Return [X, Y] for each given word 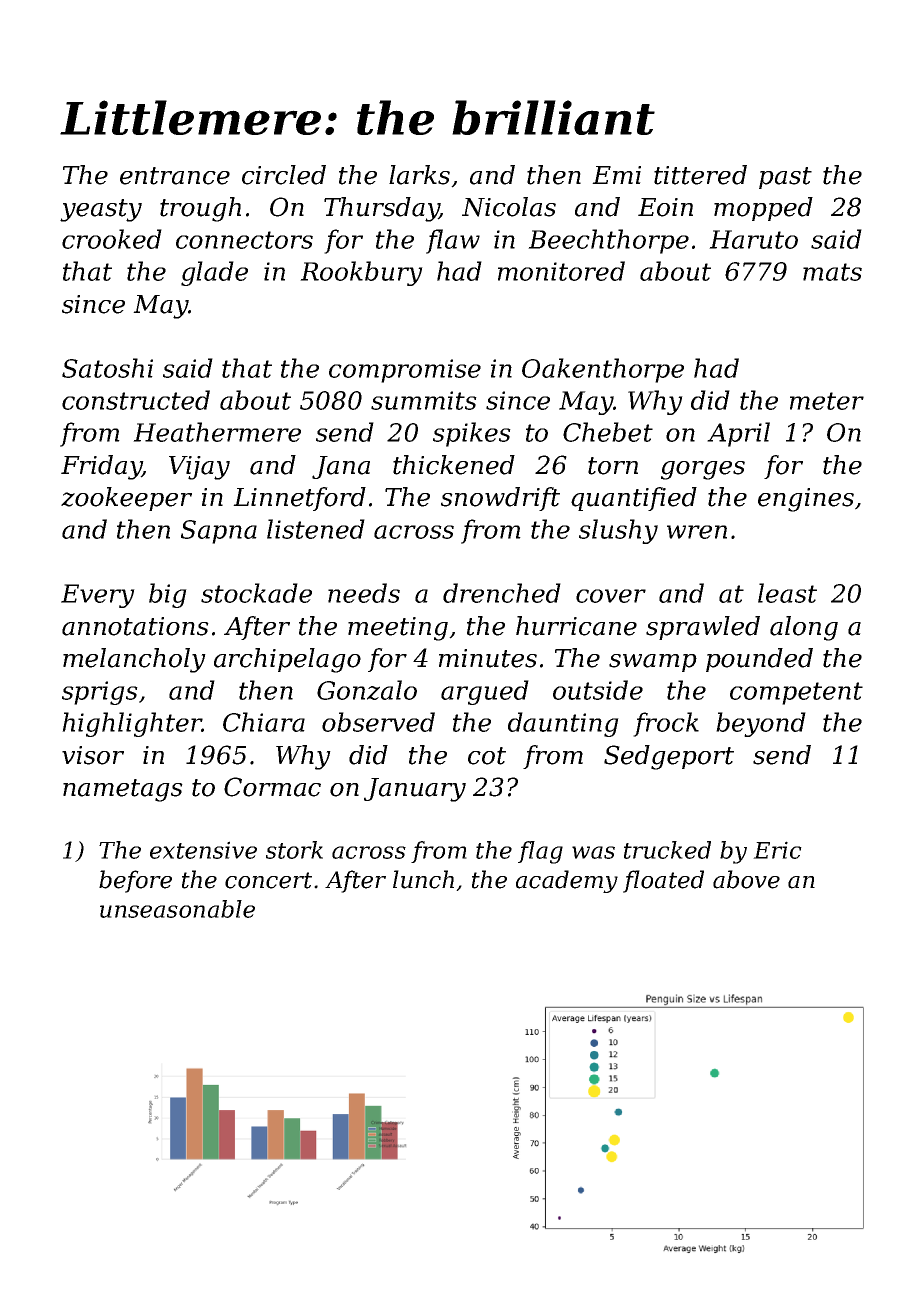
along [804, 628]
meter [827, 401]
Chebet [608, 432]
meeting [398, 629]
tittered [700, 175]
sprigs [100, 693]
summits [424, 400]
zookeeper [126, 499]
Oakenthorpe [603, 370]
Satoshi [107, 368]
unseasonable [177, 909]
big [168, 595]
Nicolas [509, 207]
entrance [175, 176]
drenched [502, 593]
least [787, 593]
